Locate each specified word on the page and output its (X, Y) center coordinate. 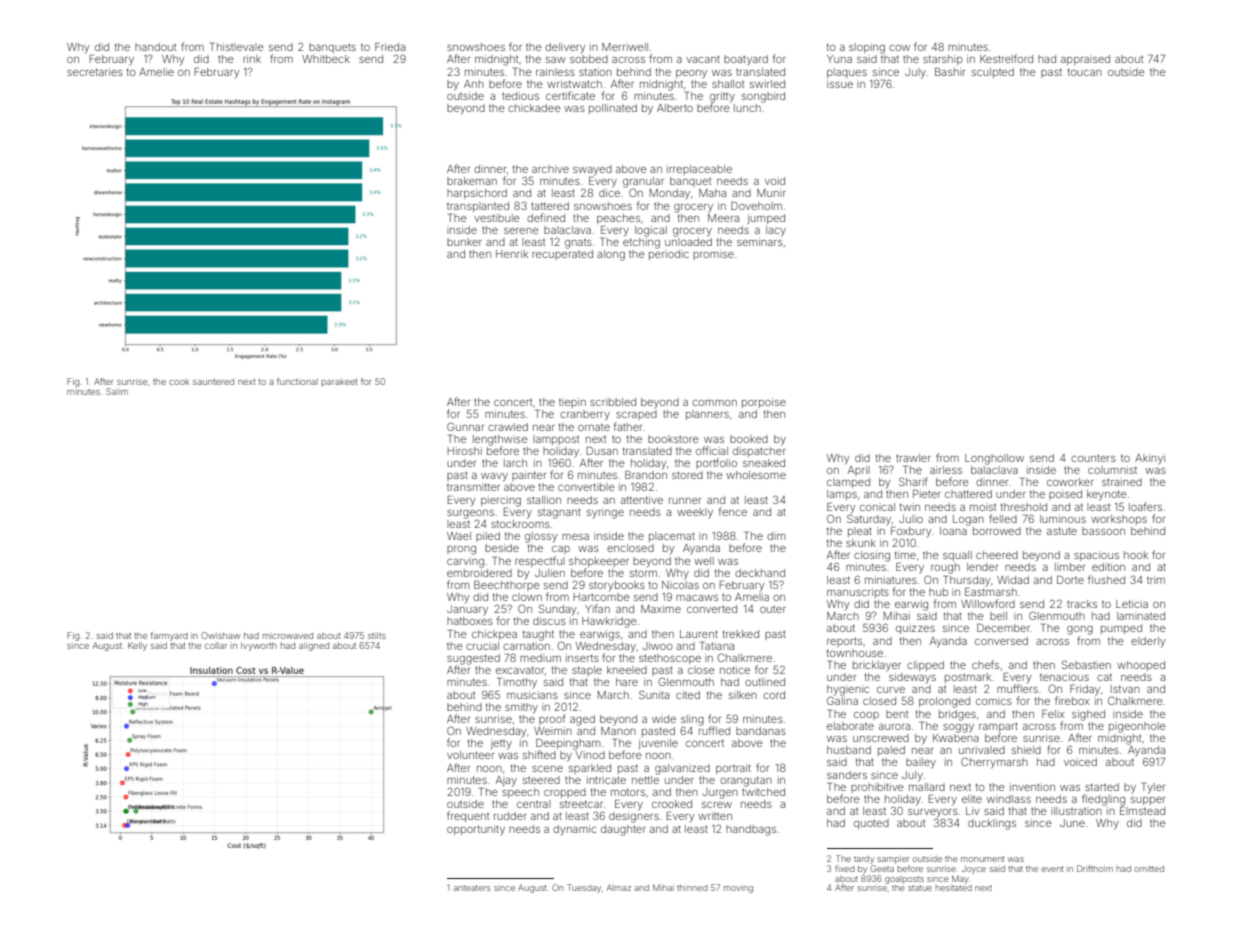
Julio (911, 519)
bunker (464, 242)
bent (897, 714)
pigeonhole (1137, 727)
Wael (459, 536)
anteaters (472, 888)
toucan (1085, 72)
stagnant (559, 513)
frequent (468, 816)
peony (691, 74)
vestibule (497, 218)
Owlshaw (220, 635)
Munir (771, 193)
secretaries (95, 72)
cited (688, 695)
